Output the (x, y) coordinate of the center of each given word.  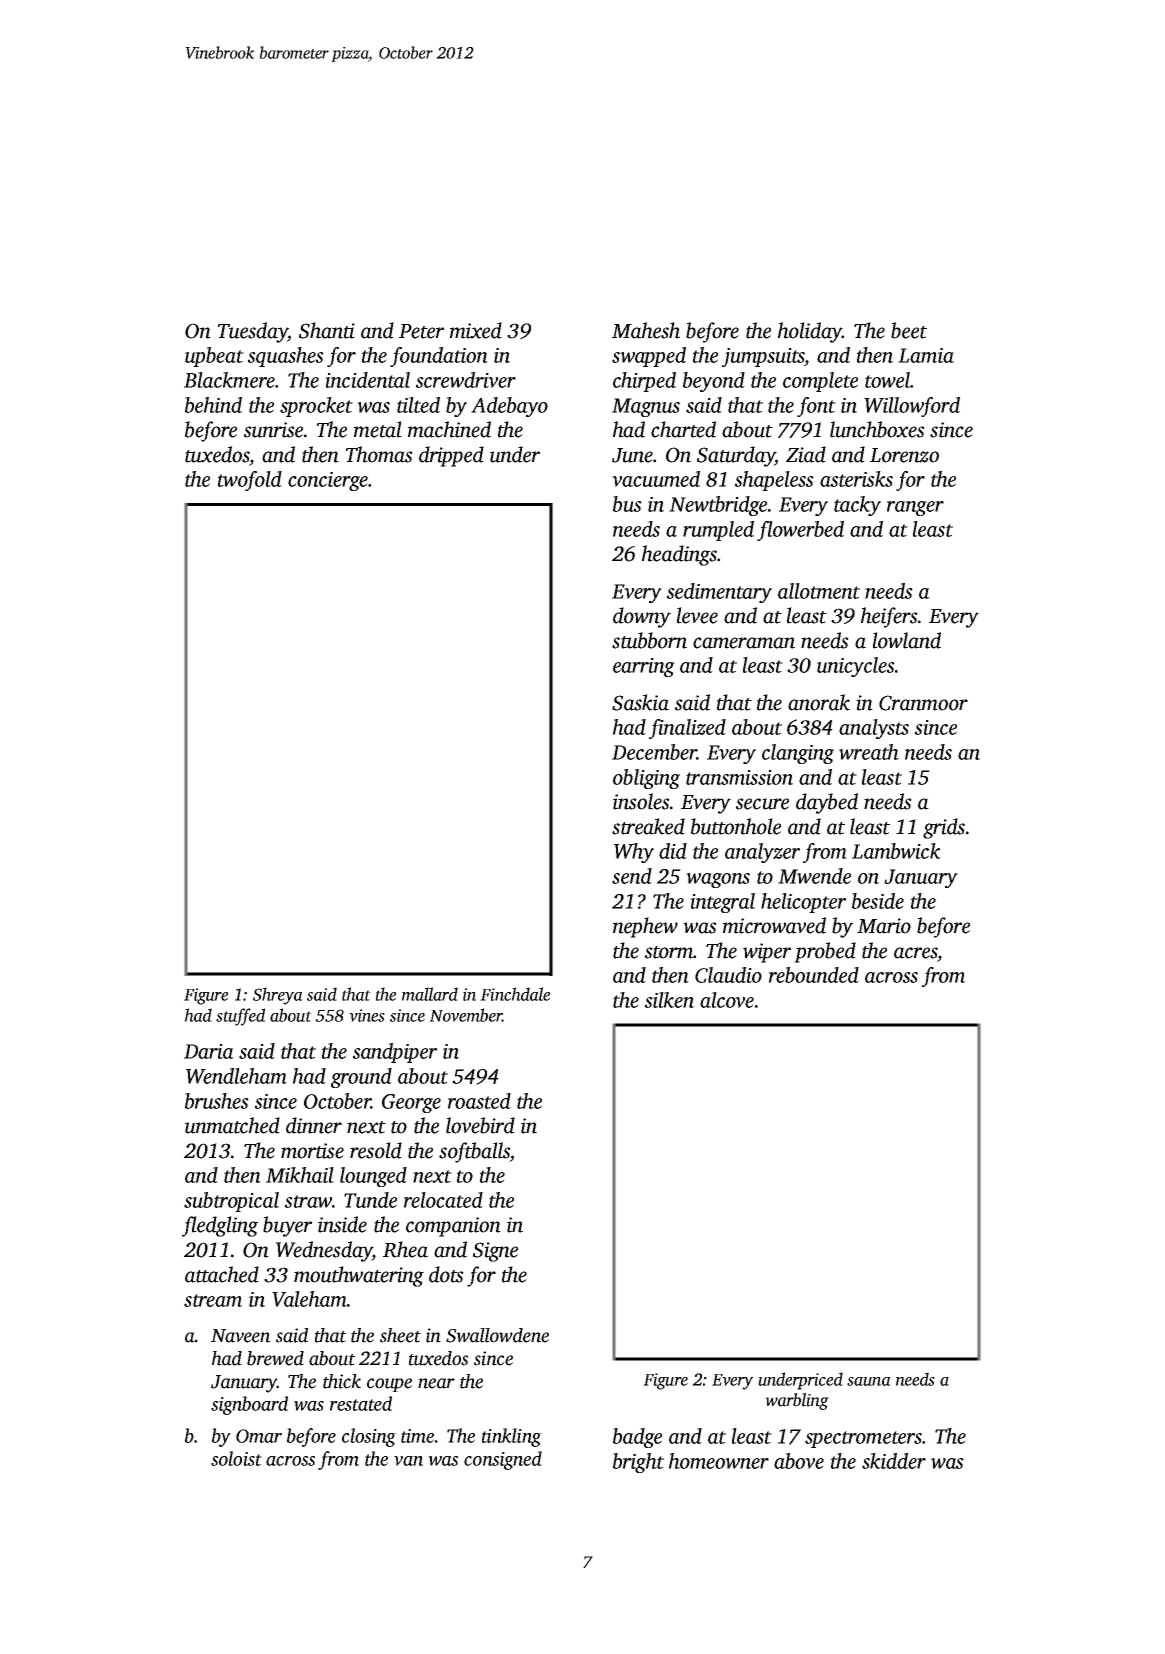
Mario (884, 926)
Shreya (278, 996)
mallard (430, 994)
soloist (236, 1458)
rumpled (718, 531)
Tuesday (253, 332)
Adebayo (509, 407)
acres (915, 953)
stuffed (240, 1017)
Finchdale (515, 994)
